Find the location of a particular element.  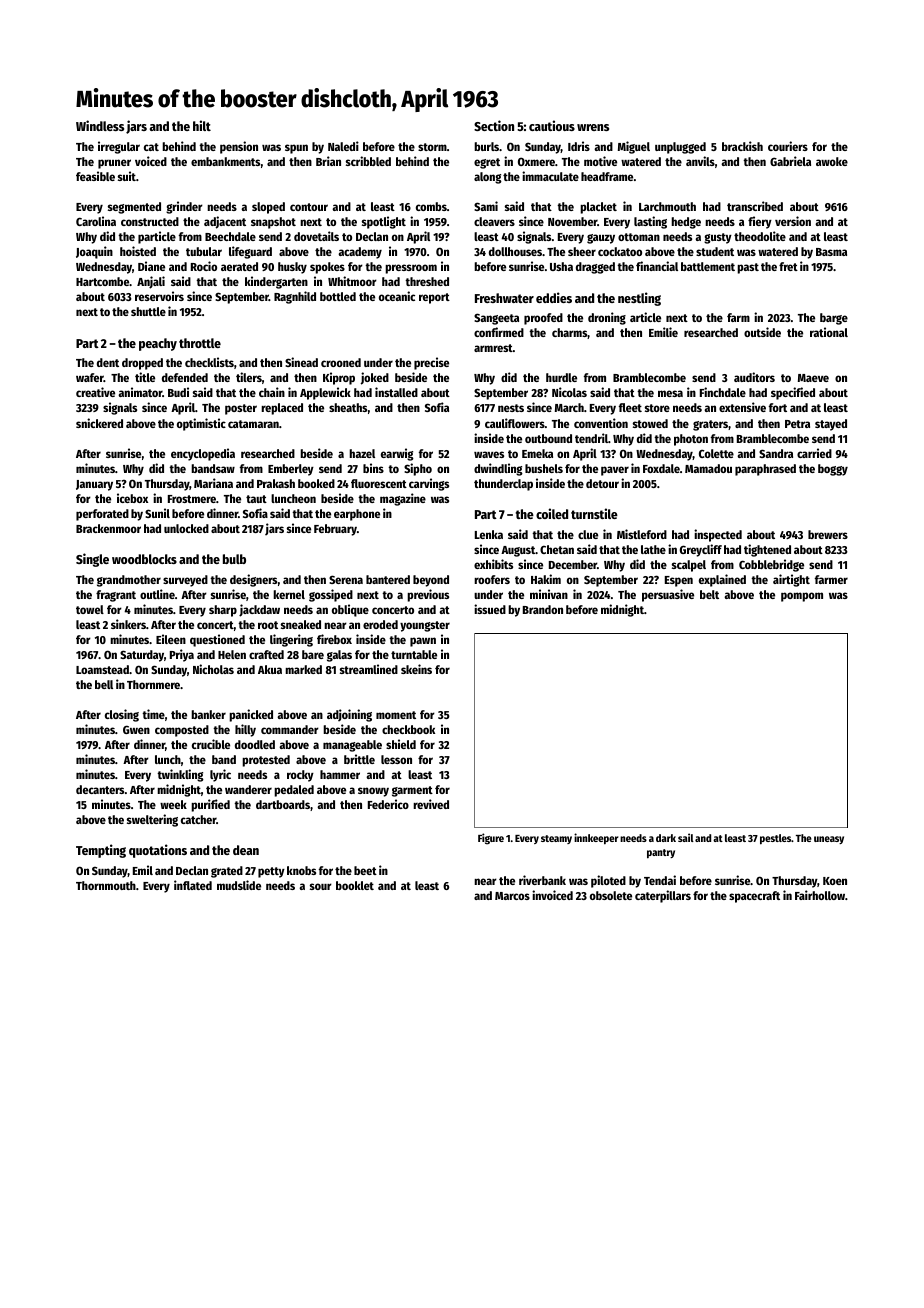

adjacent is located at coordinates (225, 222).
